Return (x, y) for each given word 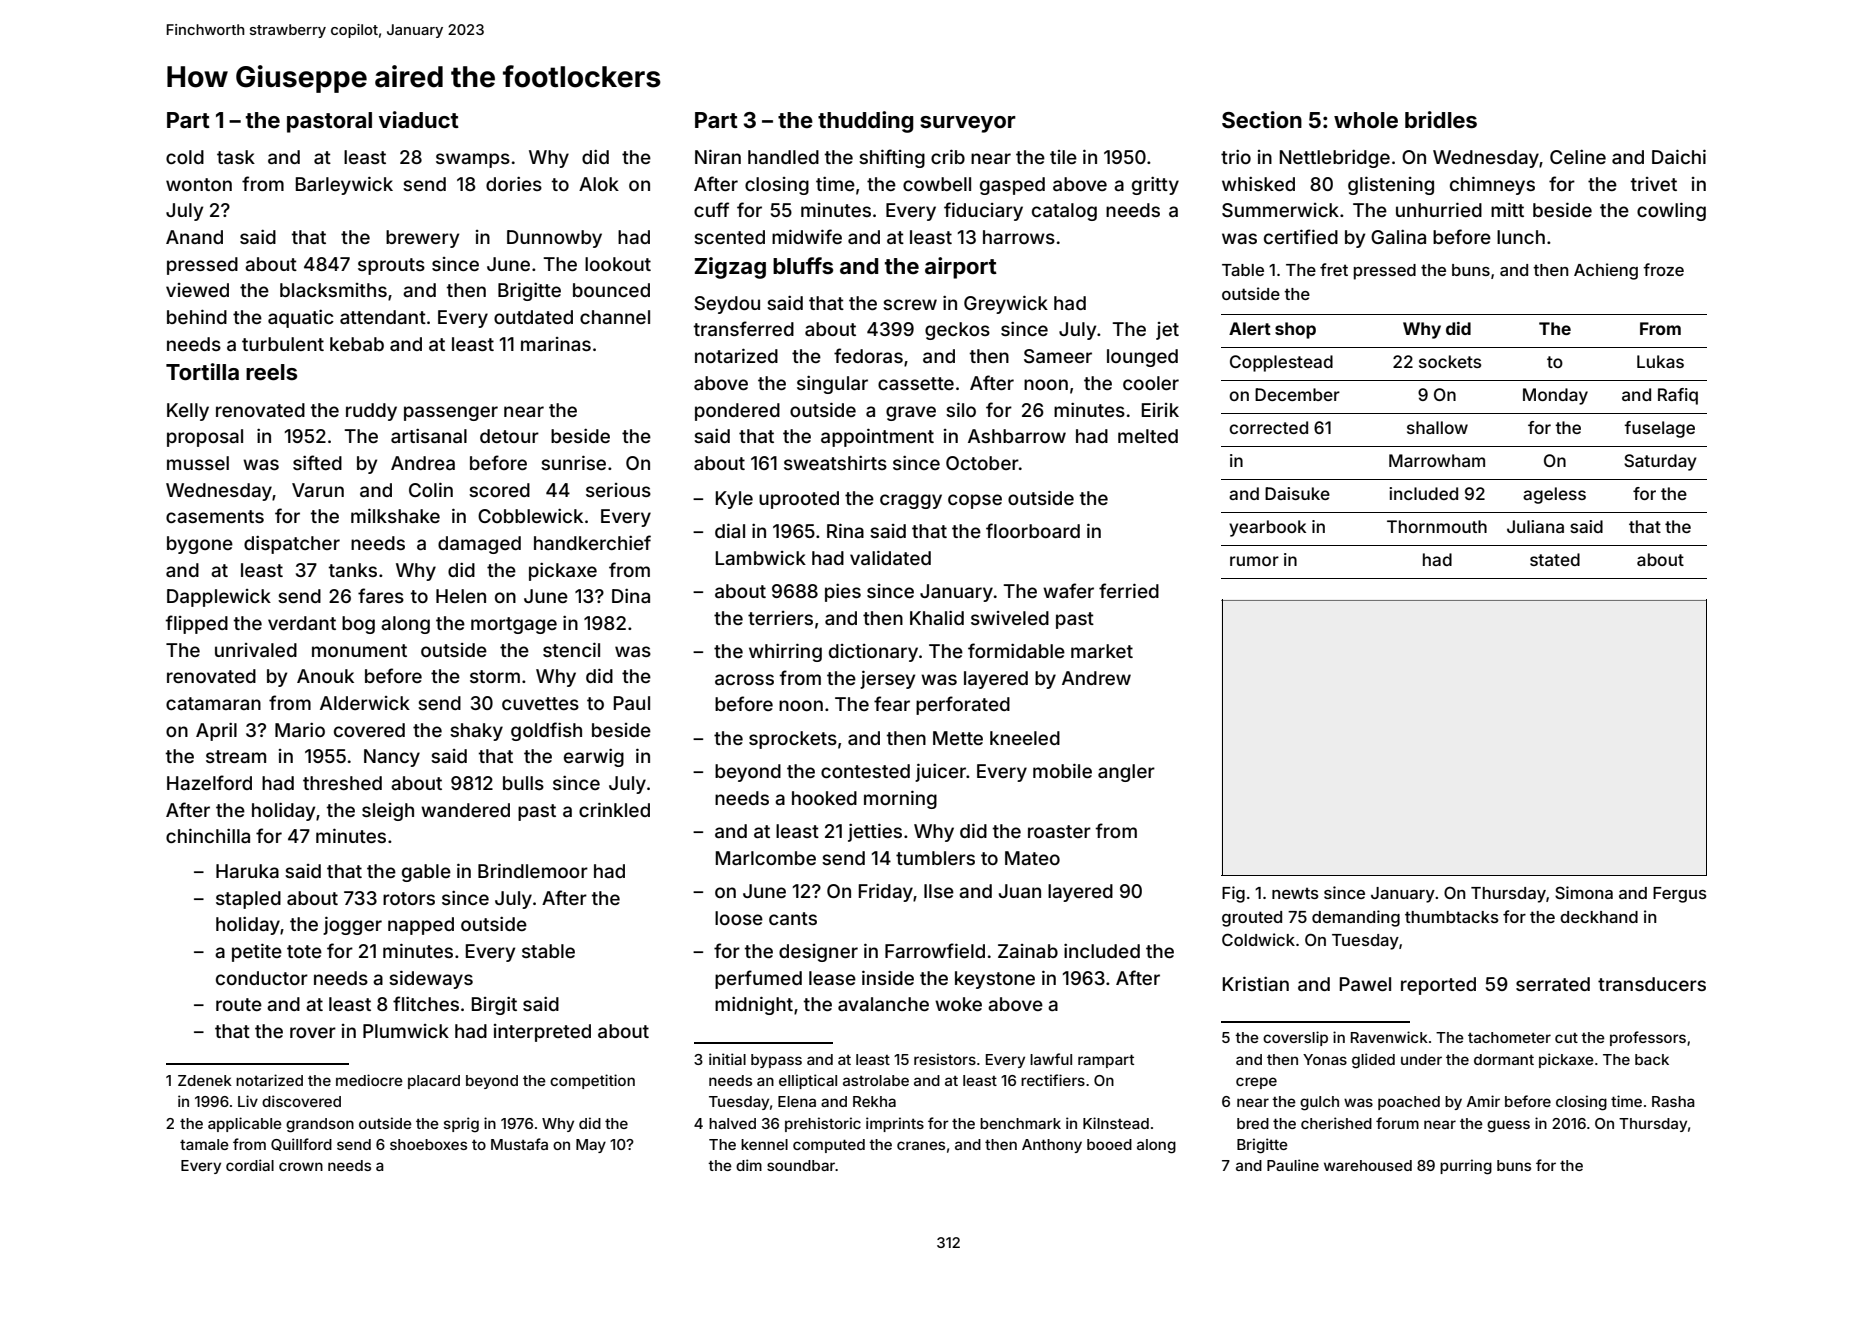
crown (301, 1166)
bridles (1441, 119)
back (1652, 1059)
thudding (866, 122)
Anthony (1052, 1146)
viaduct (418, 119)
